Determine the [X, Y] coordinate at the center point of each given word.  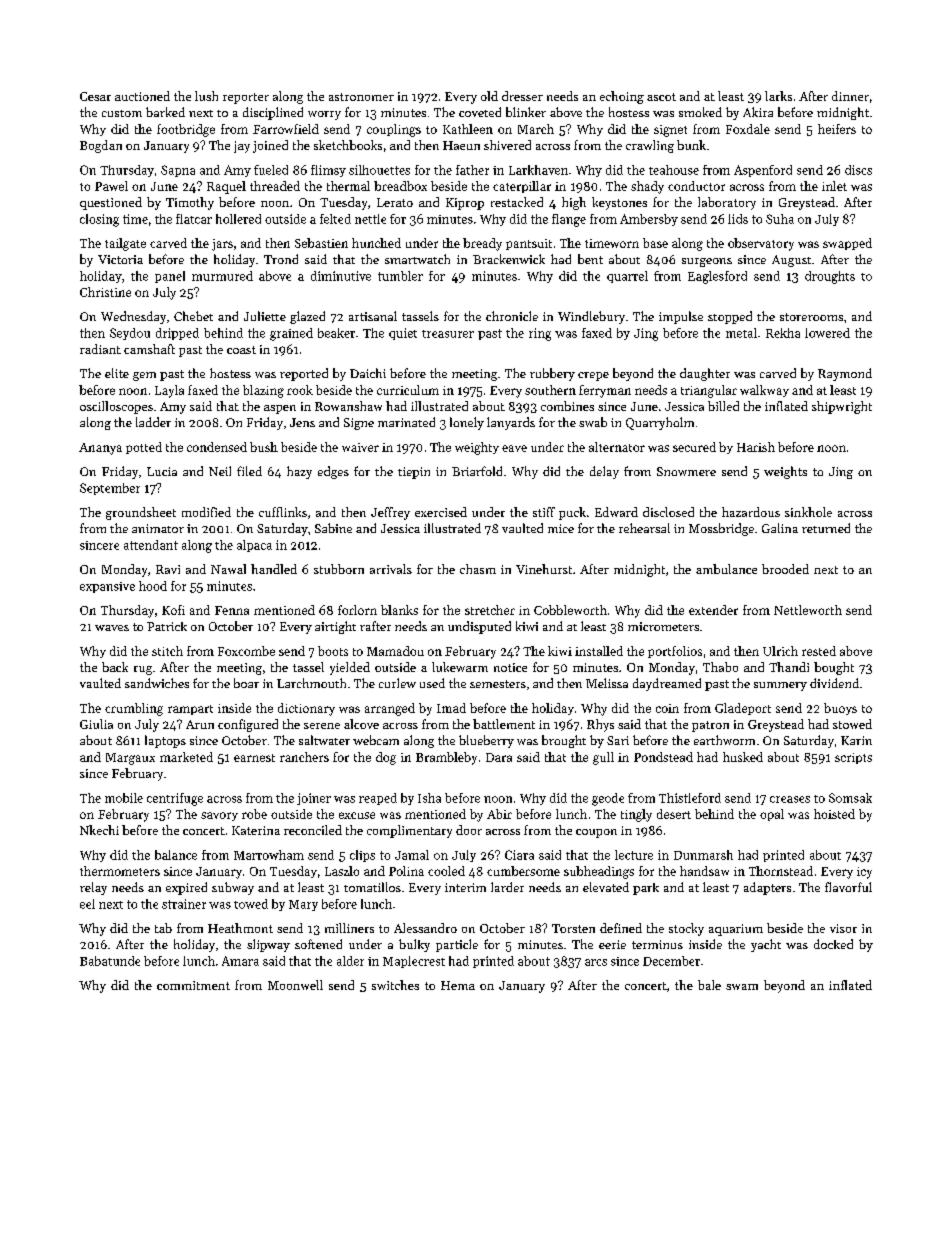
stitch [167, 651]
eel [87, 904]
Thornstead [781, 871]
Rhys [600, 725]
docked [833, 944]
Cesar [95, 96]
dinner [850, 96]
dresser [522, 96]
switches [395, 985]
